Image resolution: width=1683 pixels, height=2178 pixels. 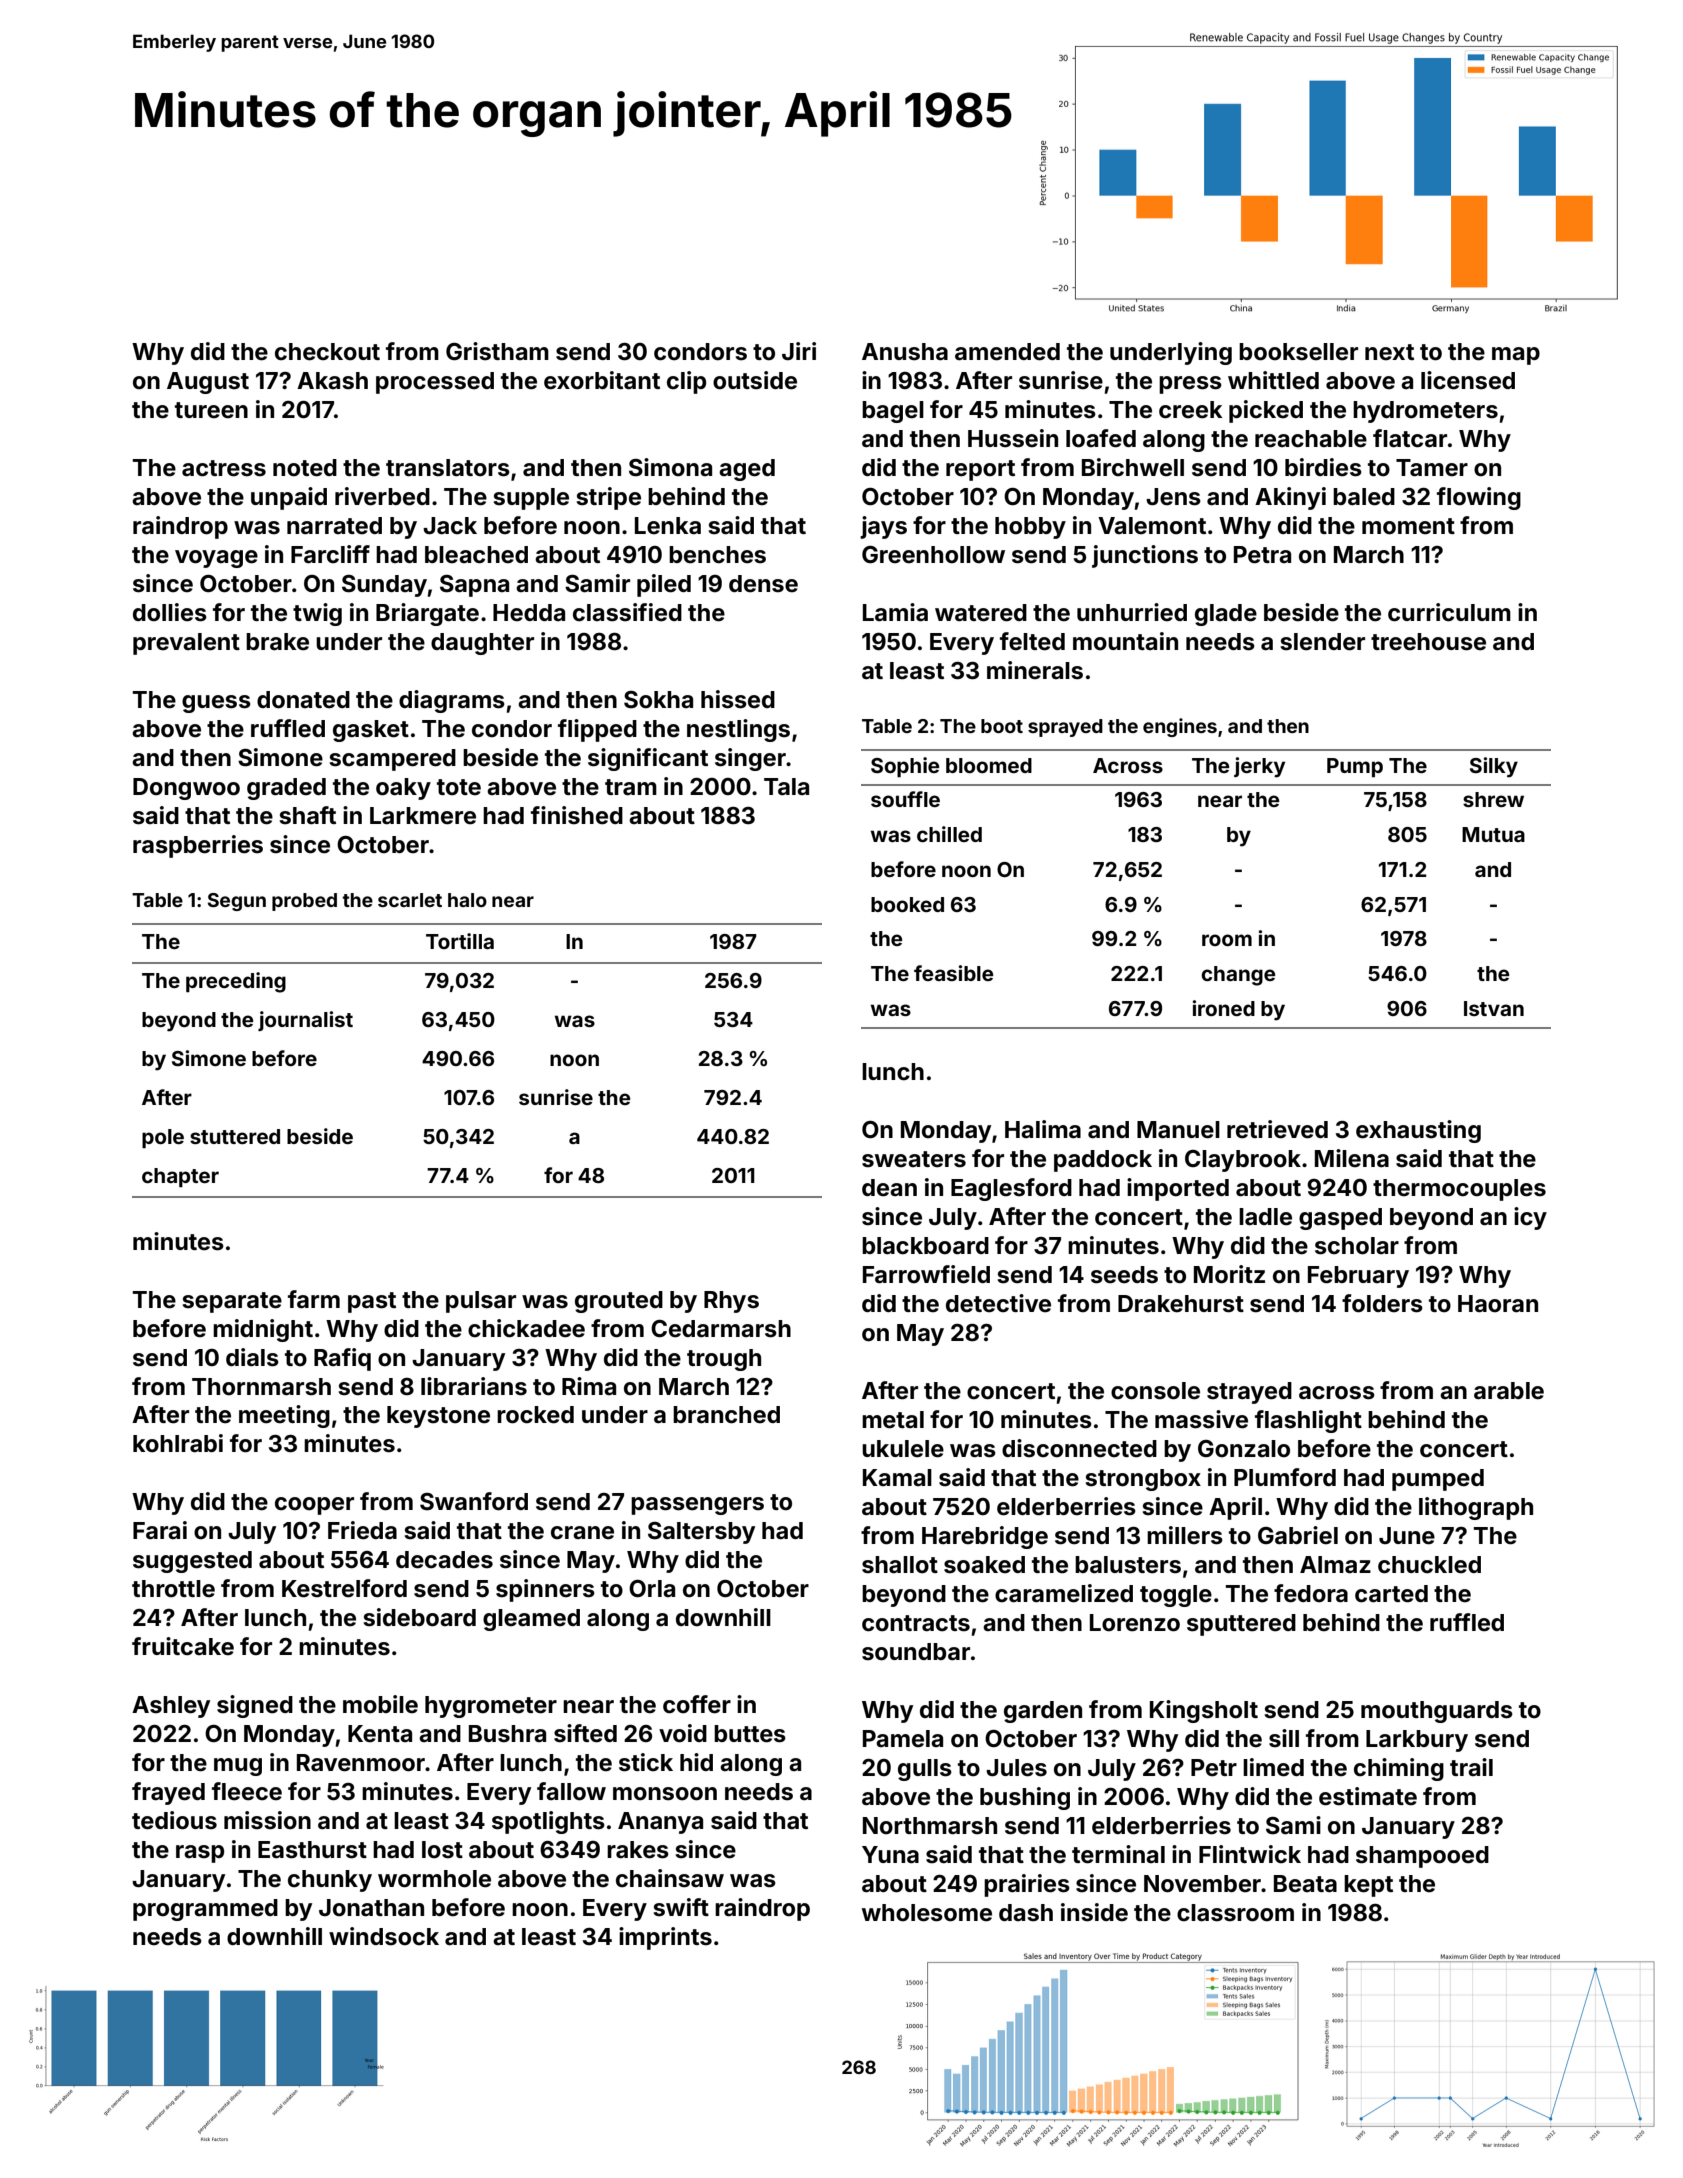 I want to click on moment, so click(x=1408, y=526).
